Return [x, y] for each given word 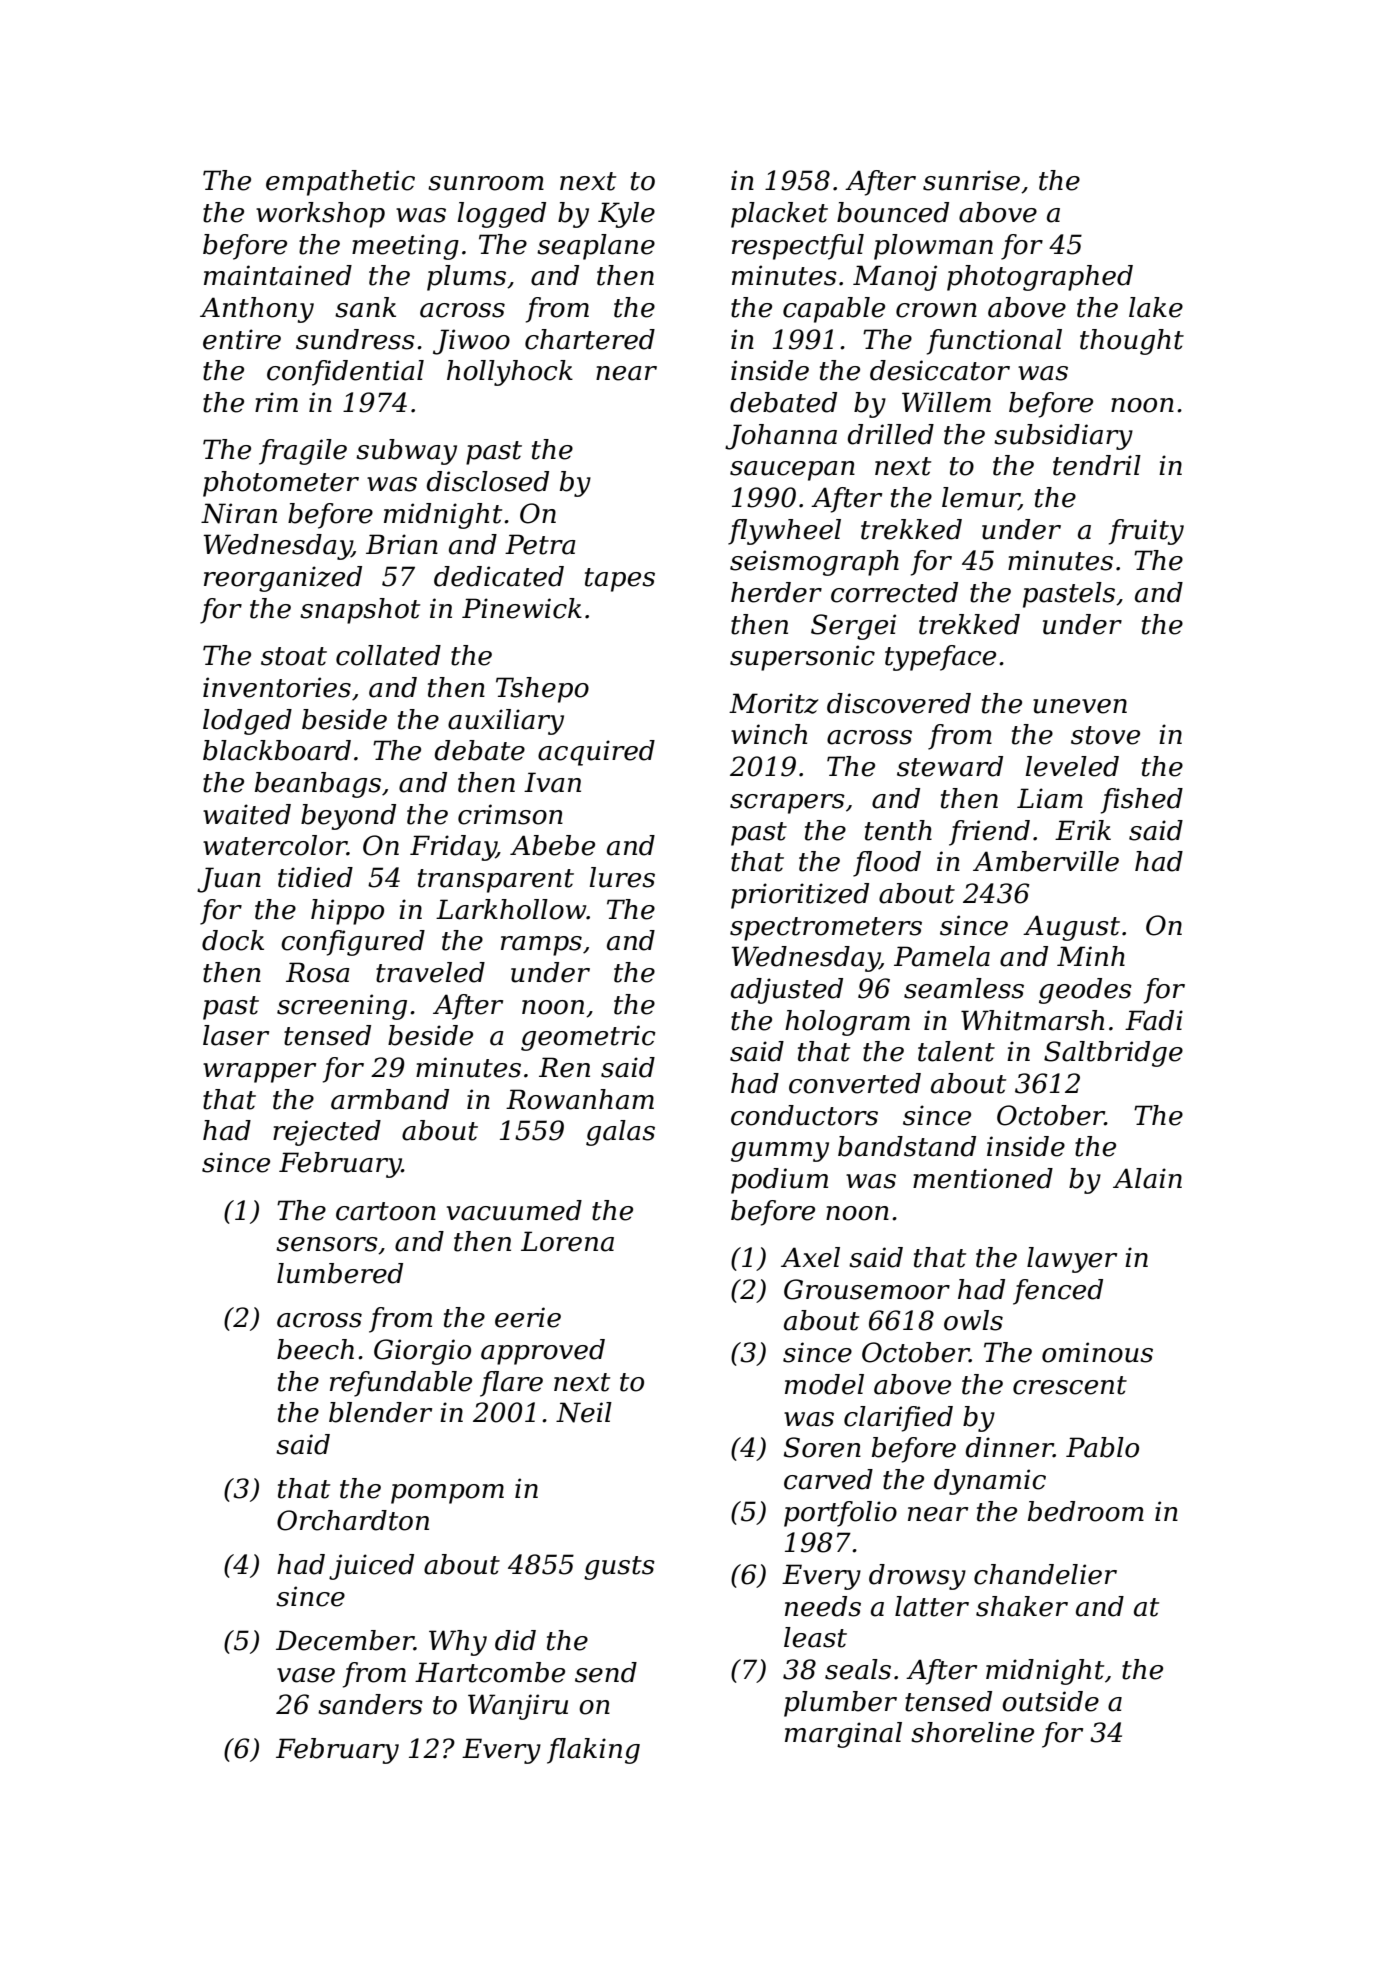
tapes [620, 580]
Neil [584, 1412]
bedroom [1086, 1511]
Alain [1147, 1178]
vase [306, 1675]
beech [315, 1349]
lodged [247, 722]
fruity [1146, 532]
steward [950, 766]
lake [1156, 307]
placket [779, 215]
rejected [327, 1133]
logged [502, 215]
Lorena [567, 1241]
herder [776, 592]
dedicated [499, 576]
